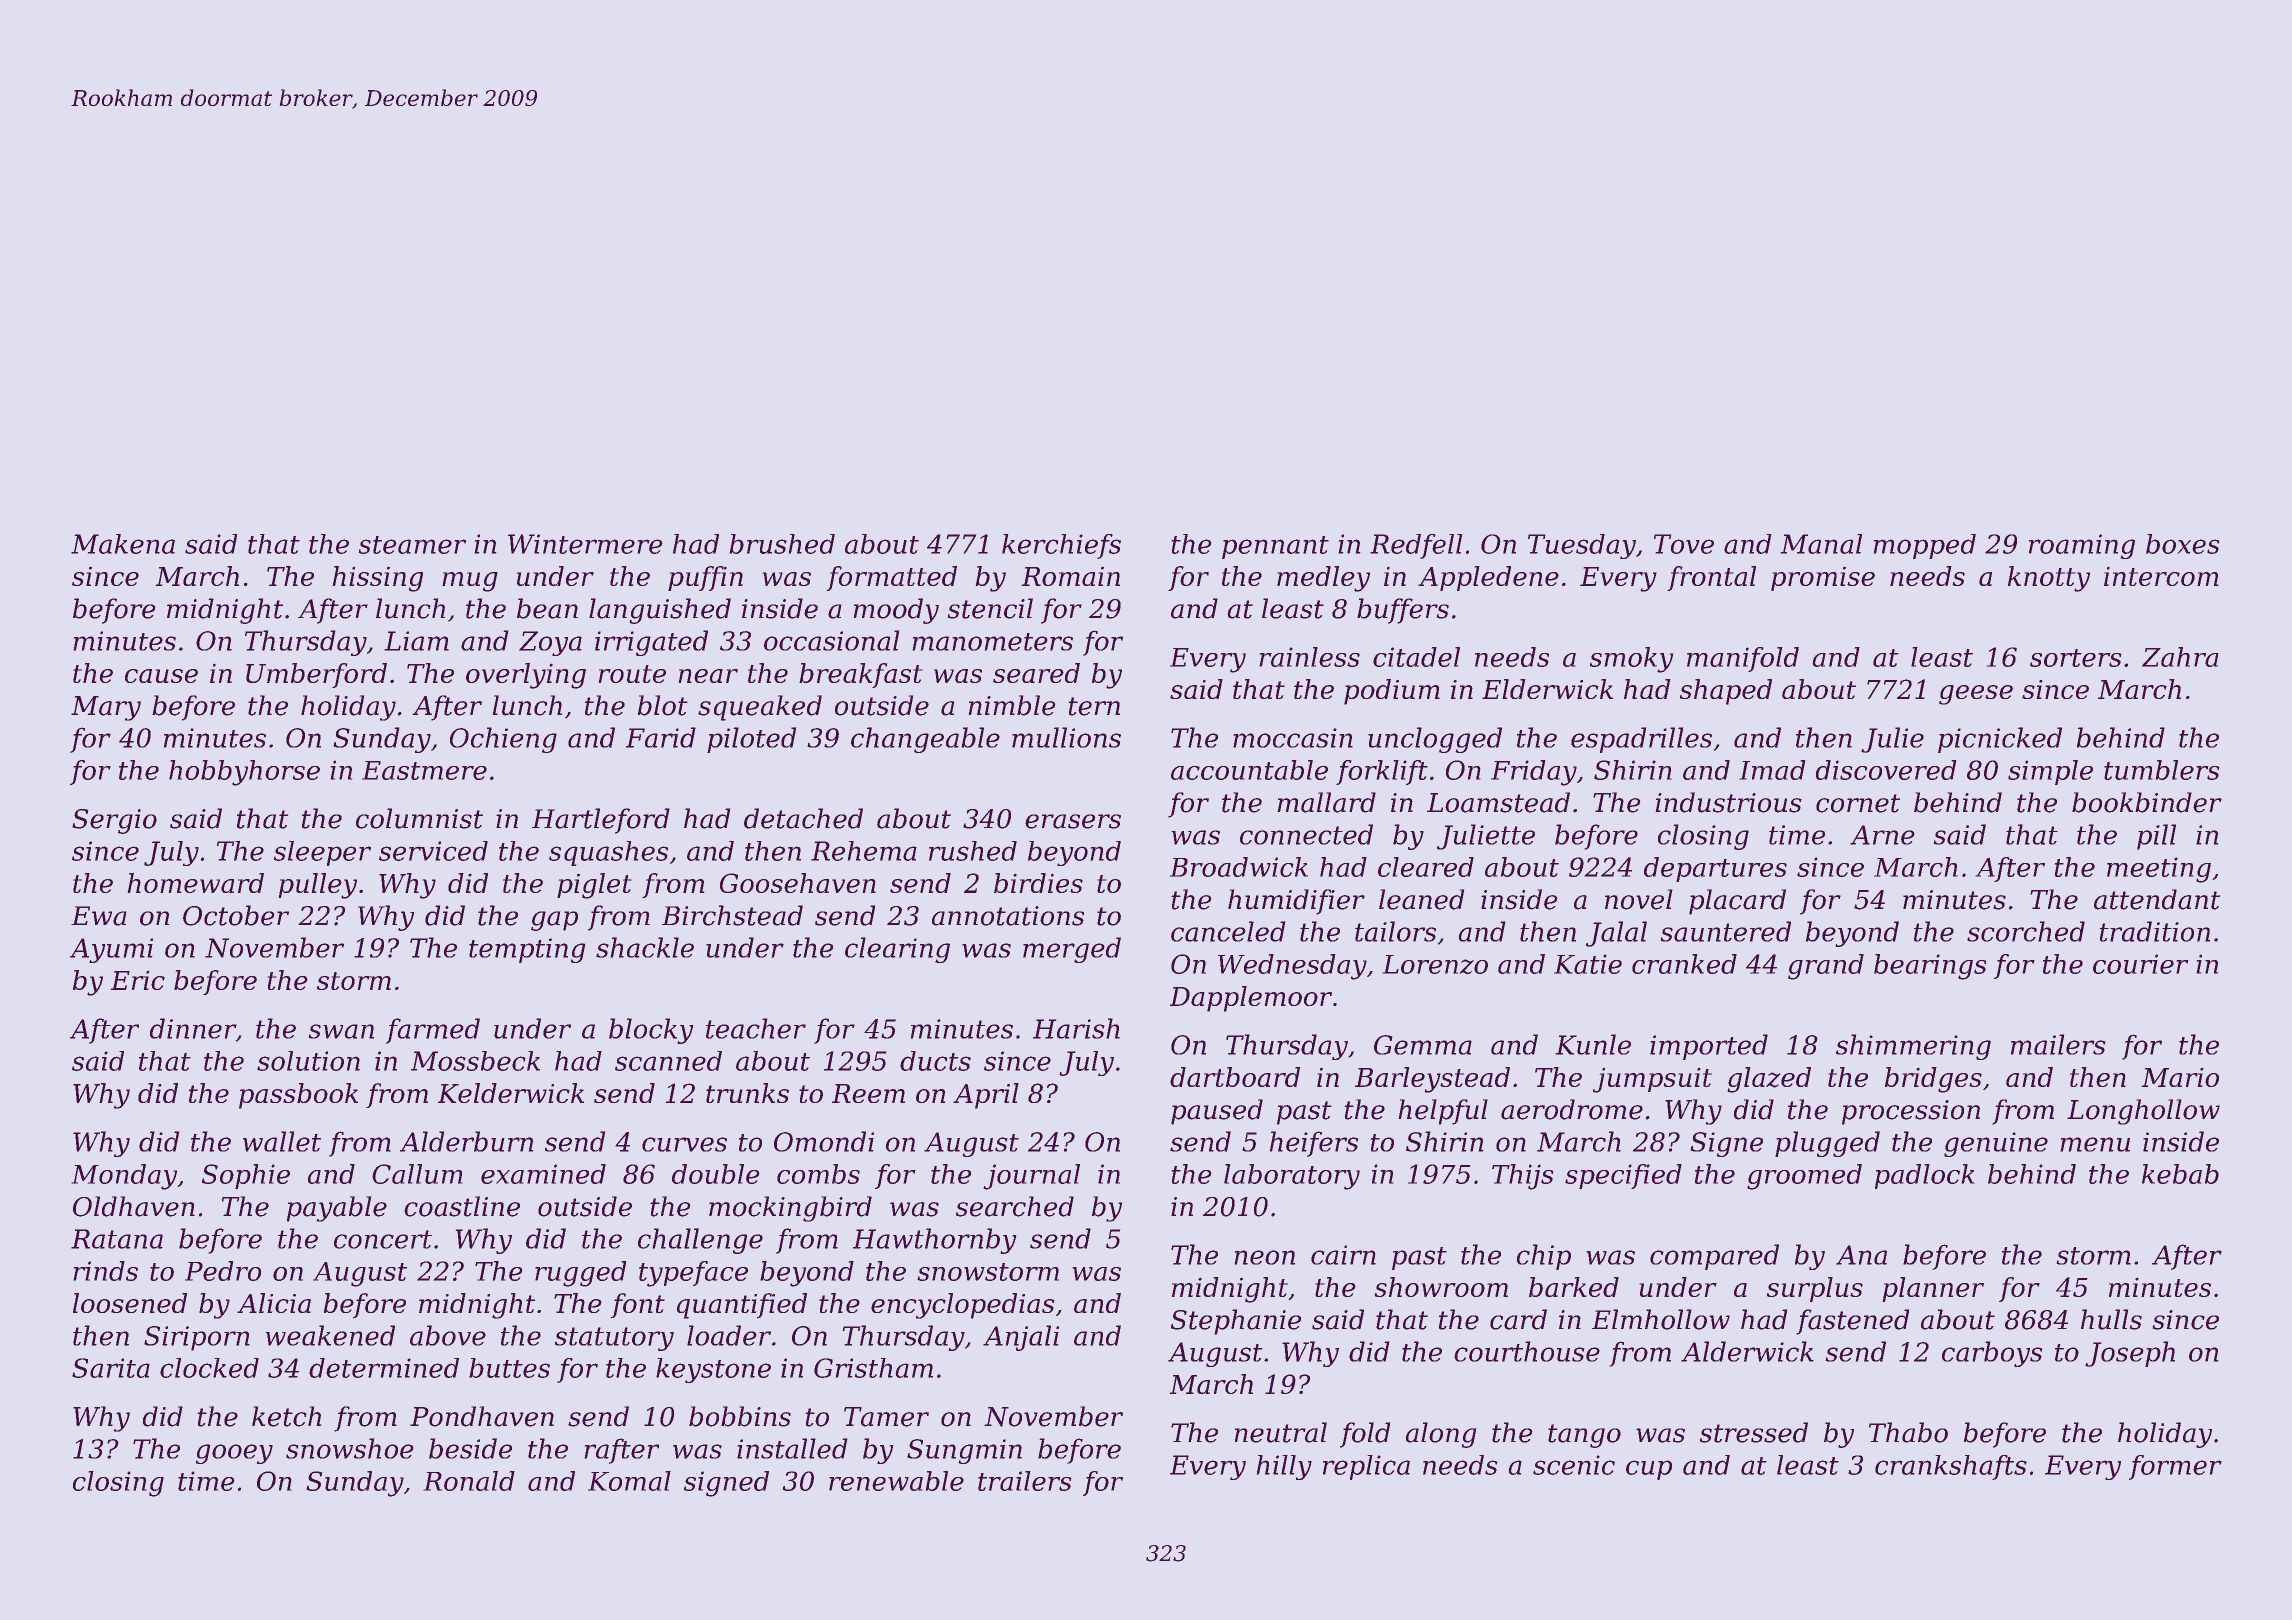 This document has width=2292, height=1620. What do you see at coordinates (1025, 1481) in the document?
I see `trailers` at bounding box center [1025, 1481].
